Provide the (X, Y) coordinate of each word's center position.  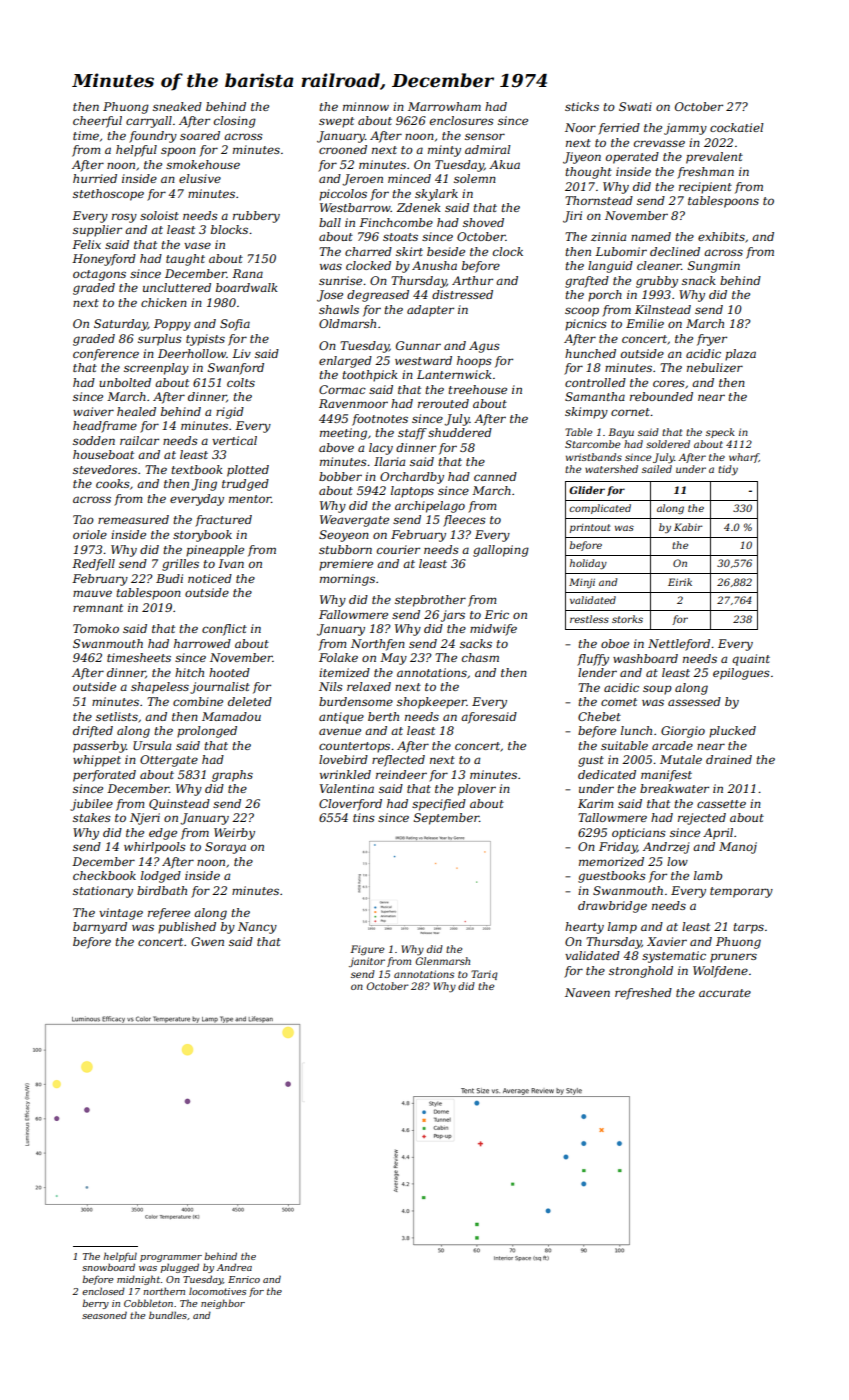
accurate (725, 993)
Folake (338, 657)
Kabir (688, 527)
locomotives (217, 1291)
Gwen (207, 941)
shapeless (160, 688)
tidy (728, 470)
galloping (501, 551)
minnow (366, 106)
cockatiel (737, 127)
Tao (83, 519)
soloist (159, 215)
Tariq (484, 975)
